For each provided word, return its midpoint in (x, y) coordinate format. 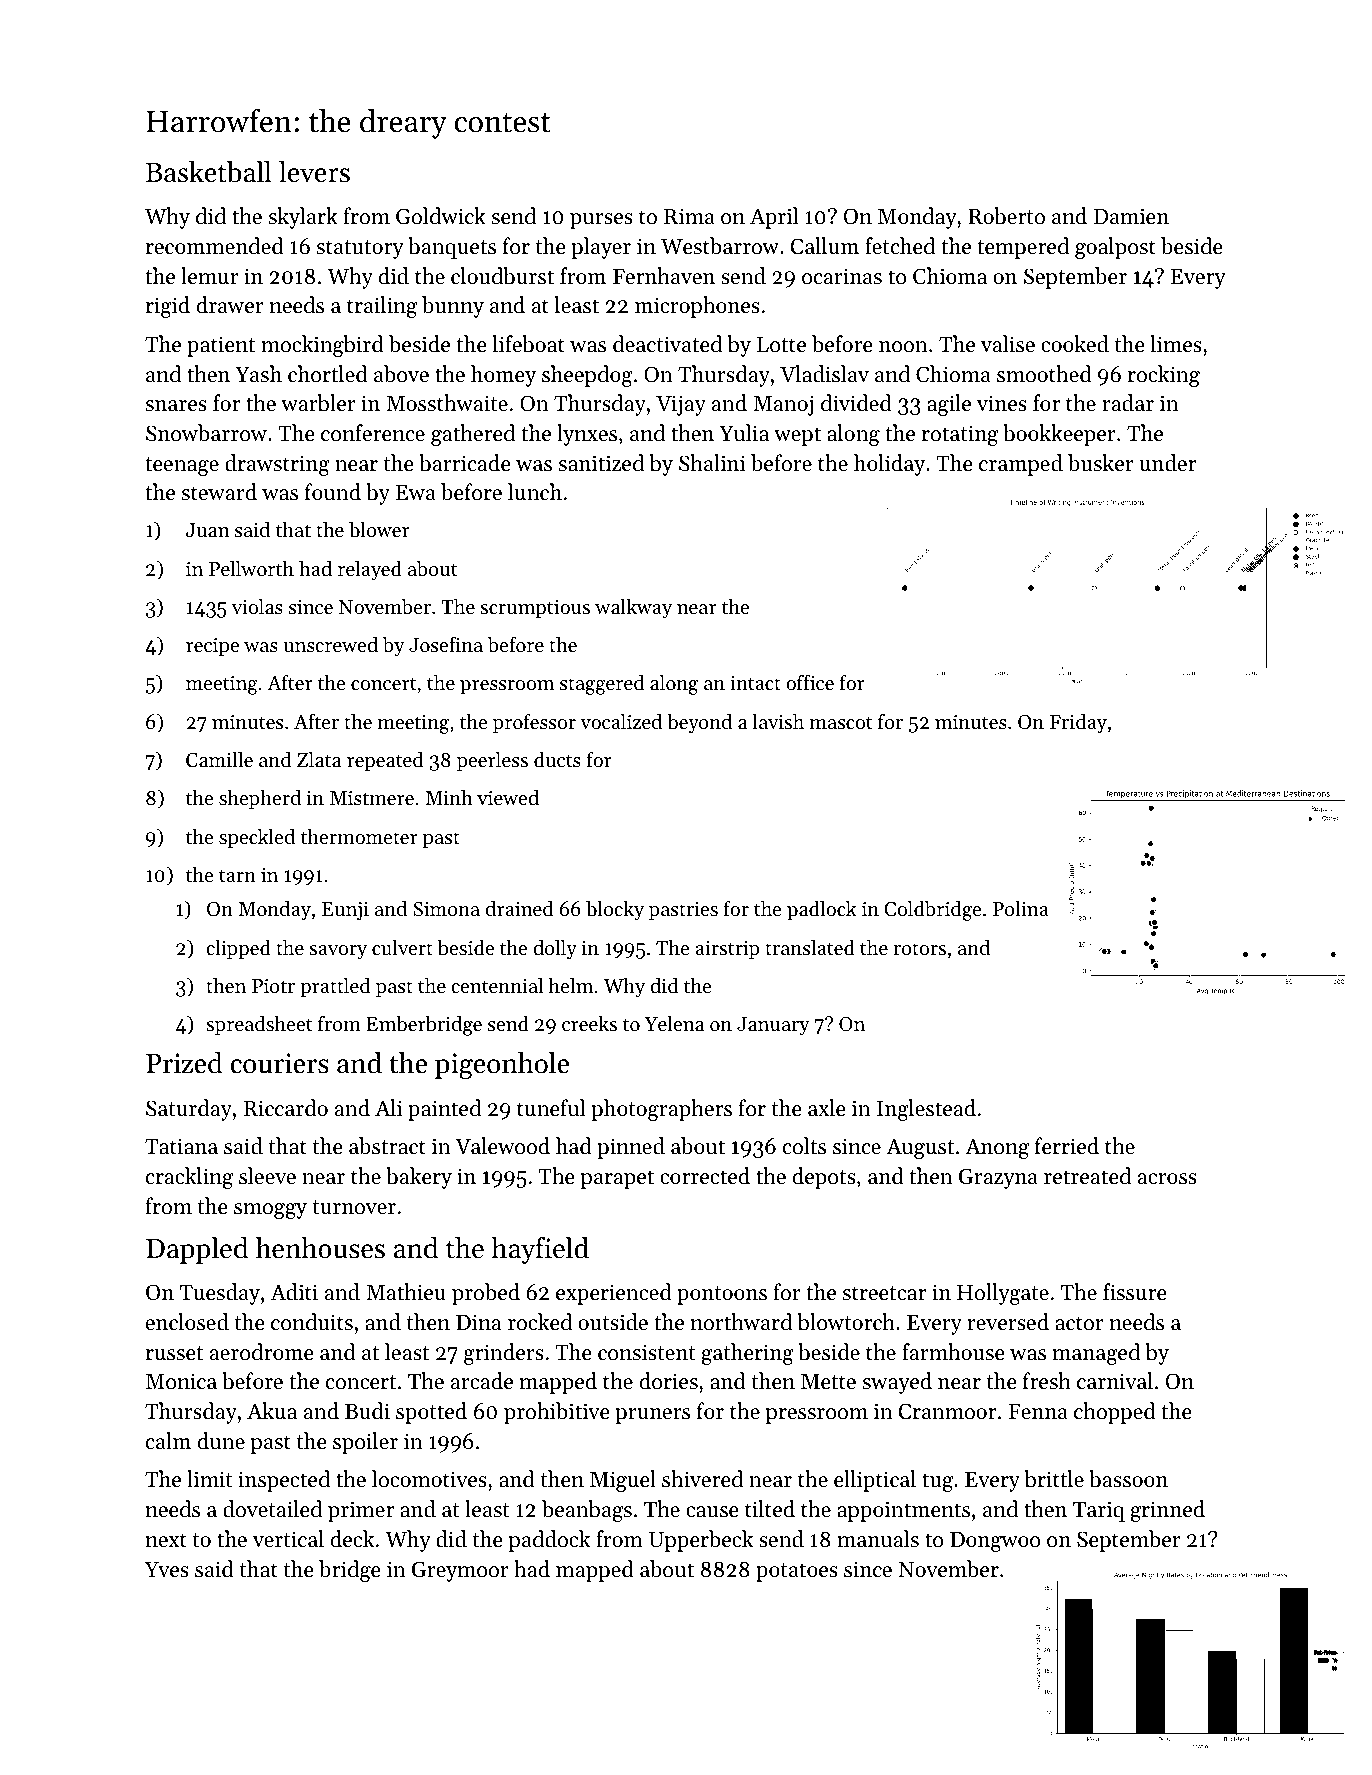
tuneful (551, 1108)
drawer (230, 305)
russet (174, 1353)
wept (797, 436)
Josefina (446, 644)
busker (1101, 463)
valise (1008, 344)
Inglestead (926, 1110)
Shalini (712, 463)
